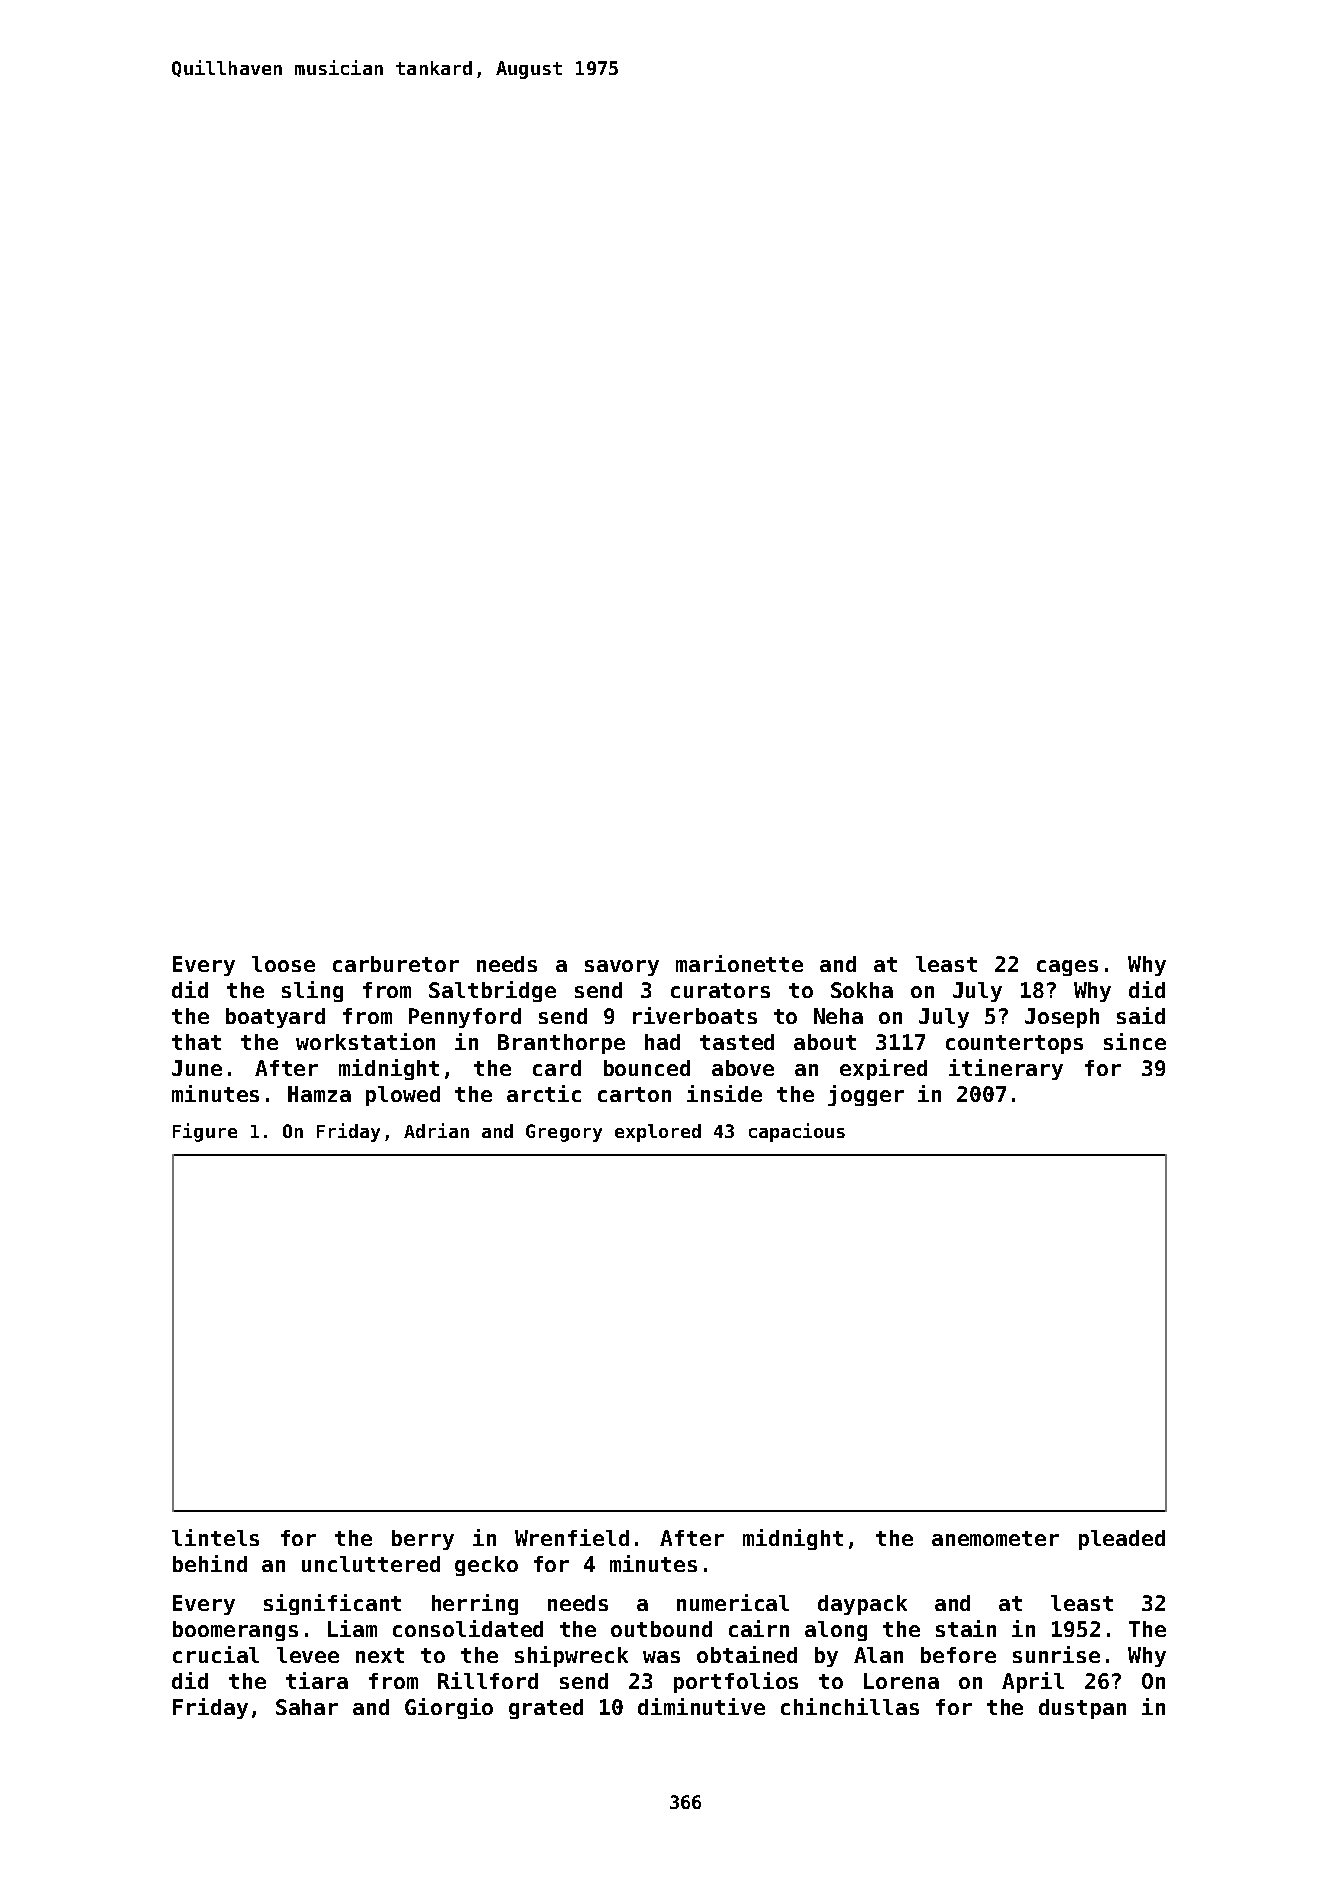 Image resolution: width=1339 pixels, height=1894 pixels. I want to click on pleaded, so click(1122, 1540).
